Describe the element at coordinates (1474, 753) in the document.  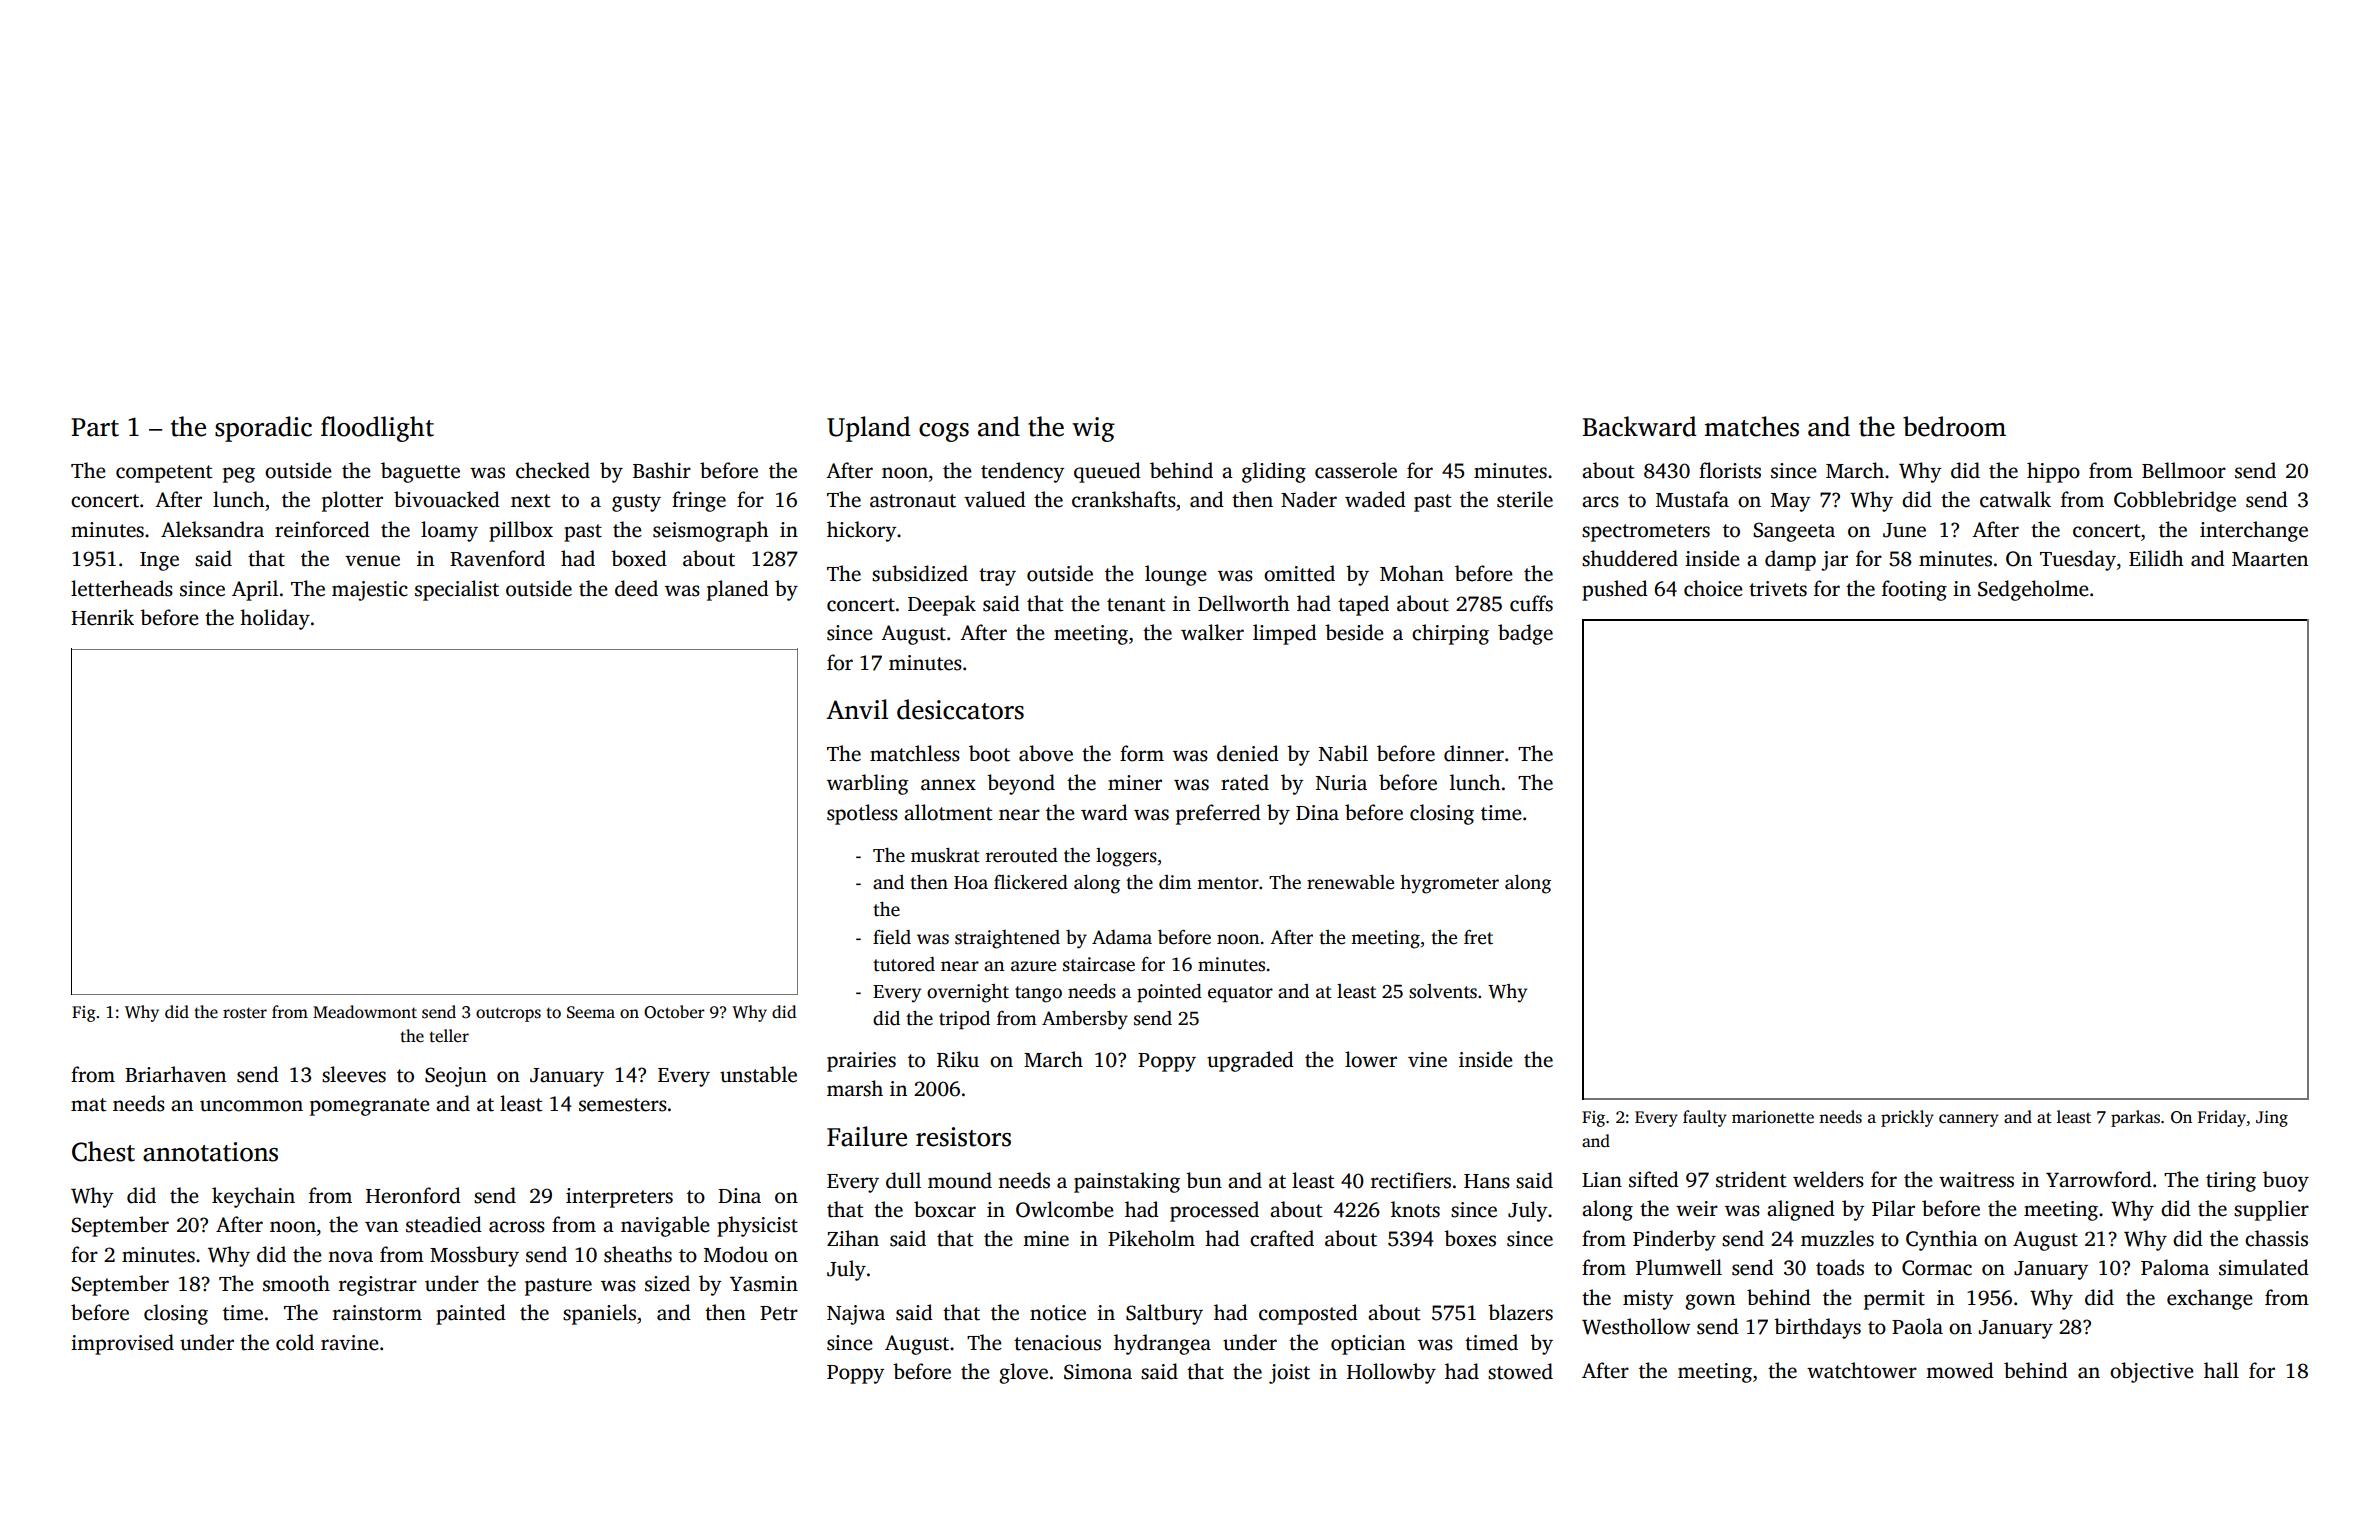
I see `dinner` at that location.
